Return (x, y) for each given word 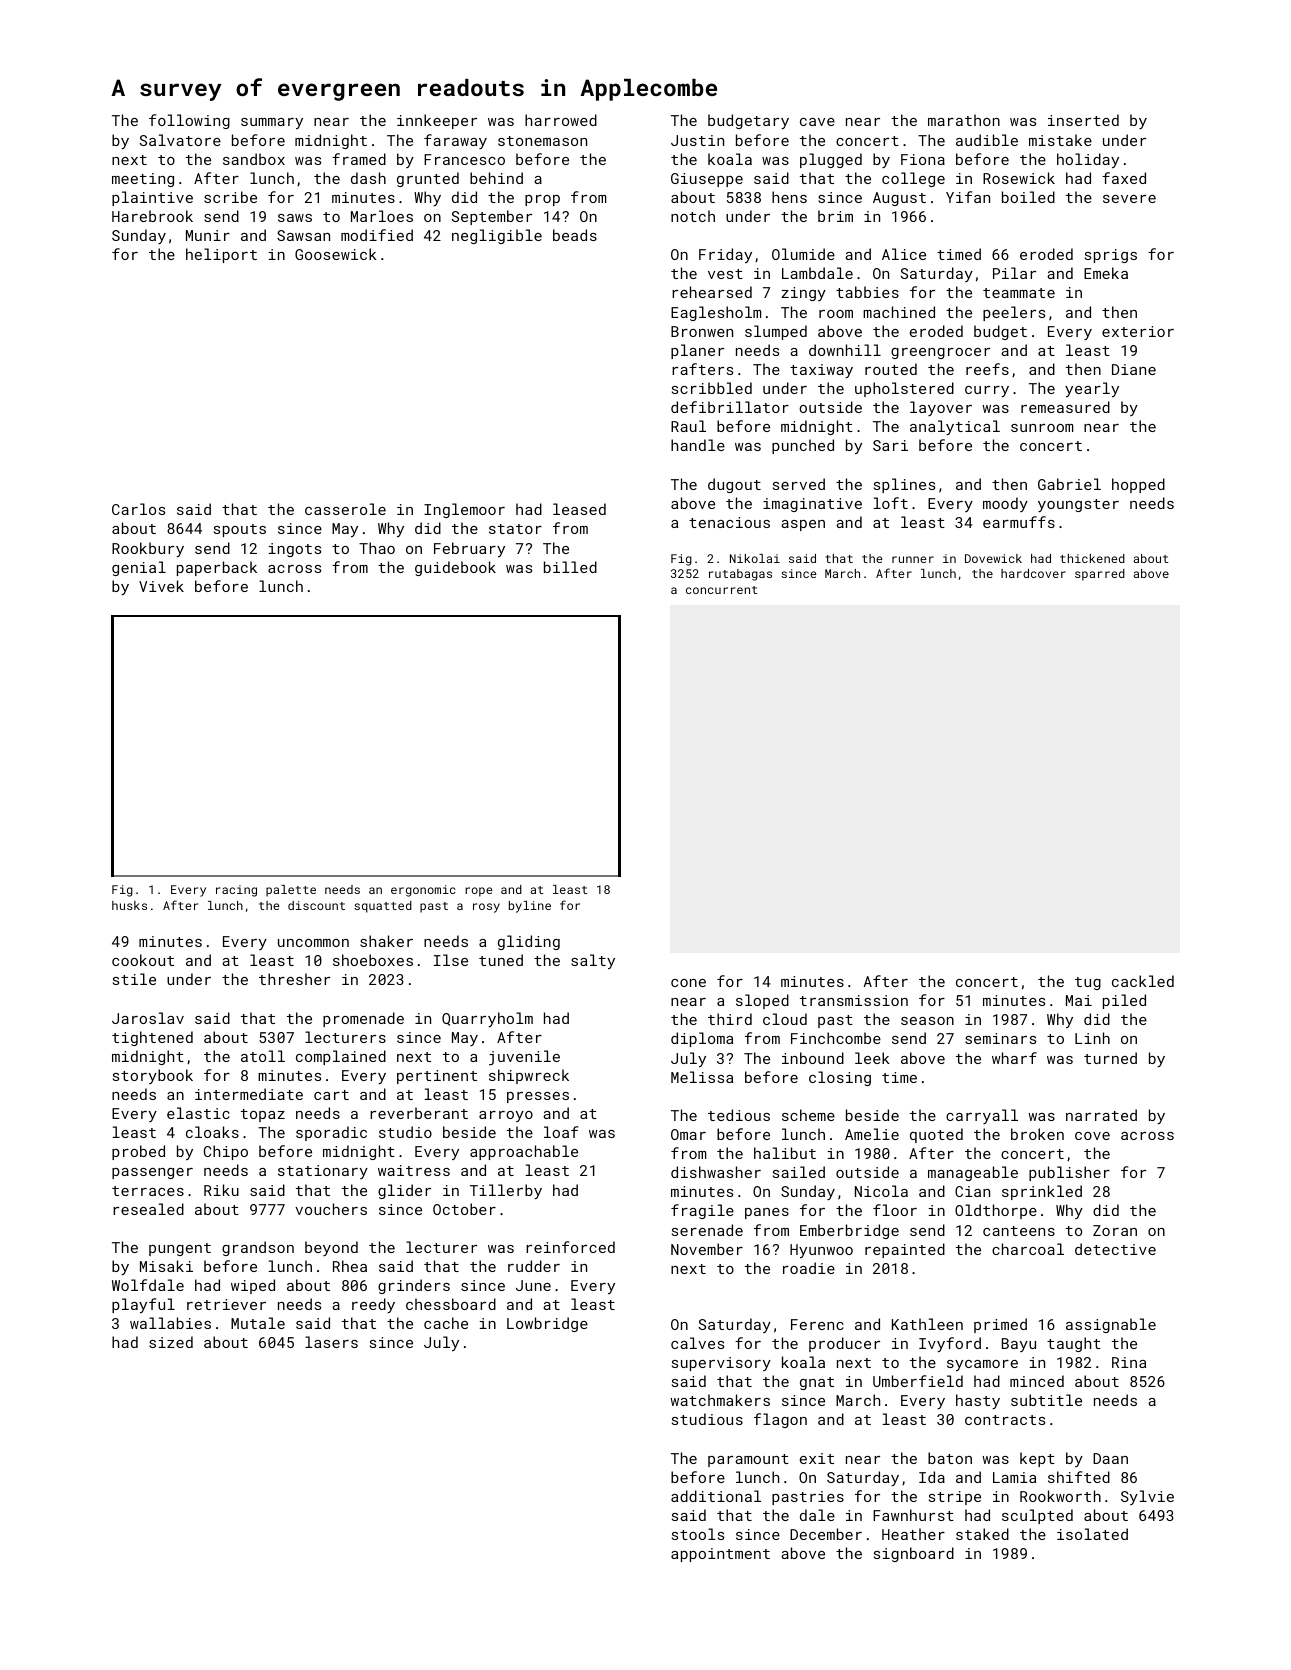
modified (377, 235)
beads (575, 235)
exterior (1138, 331)
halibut (785, 1153)
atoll (263, 1056)
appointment (720, 1555)
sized (171, 1342)
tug (1088, 983)
